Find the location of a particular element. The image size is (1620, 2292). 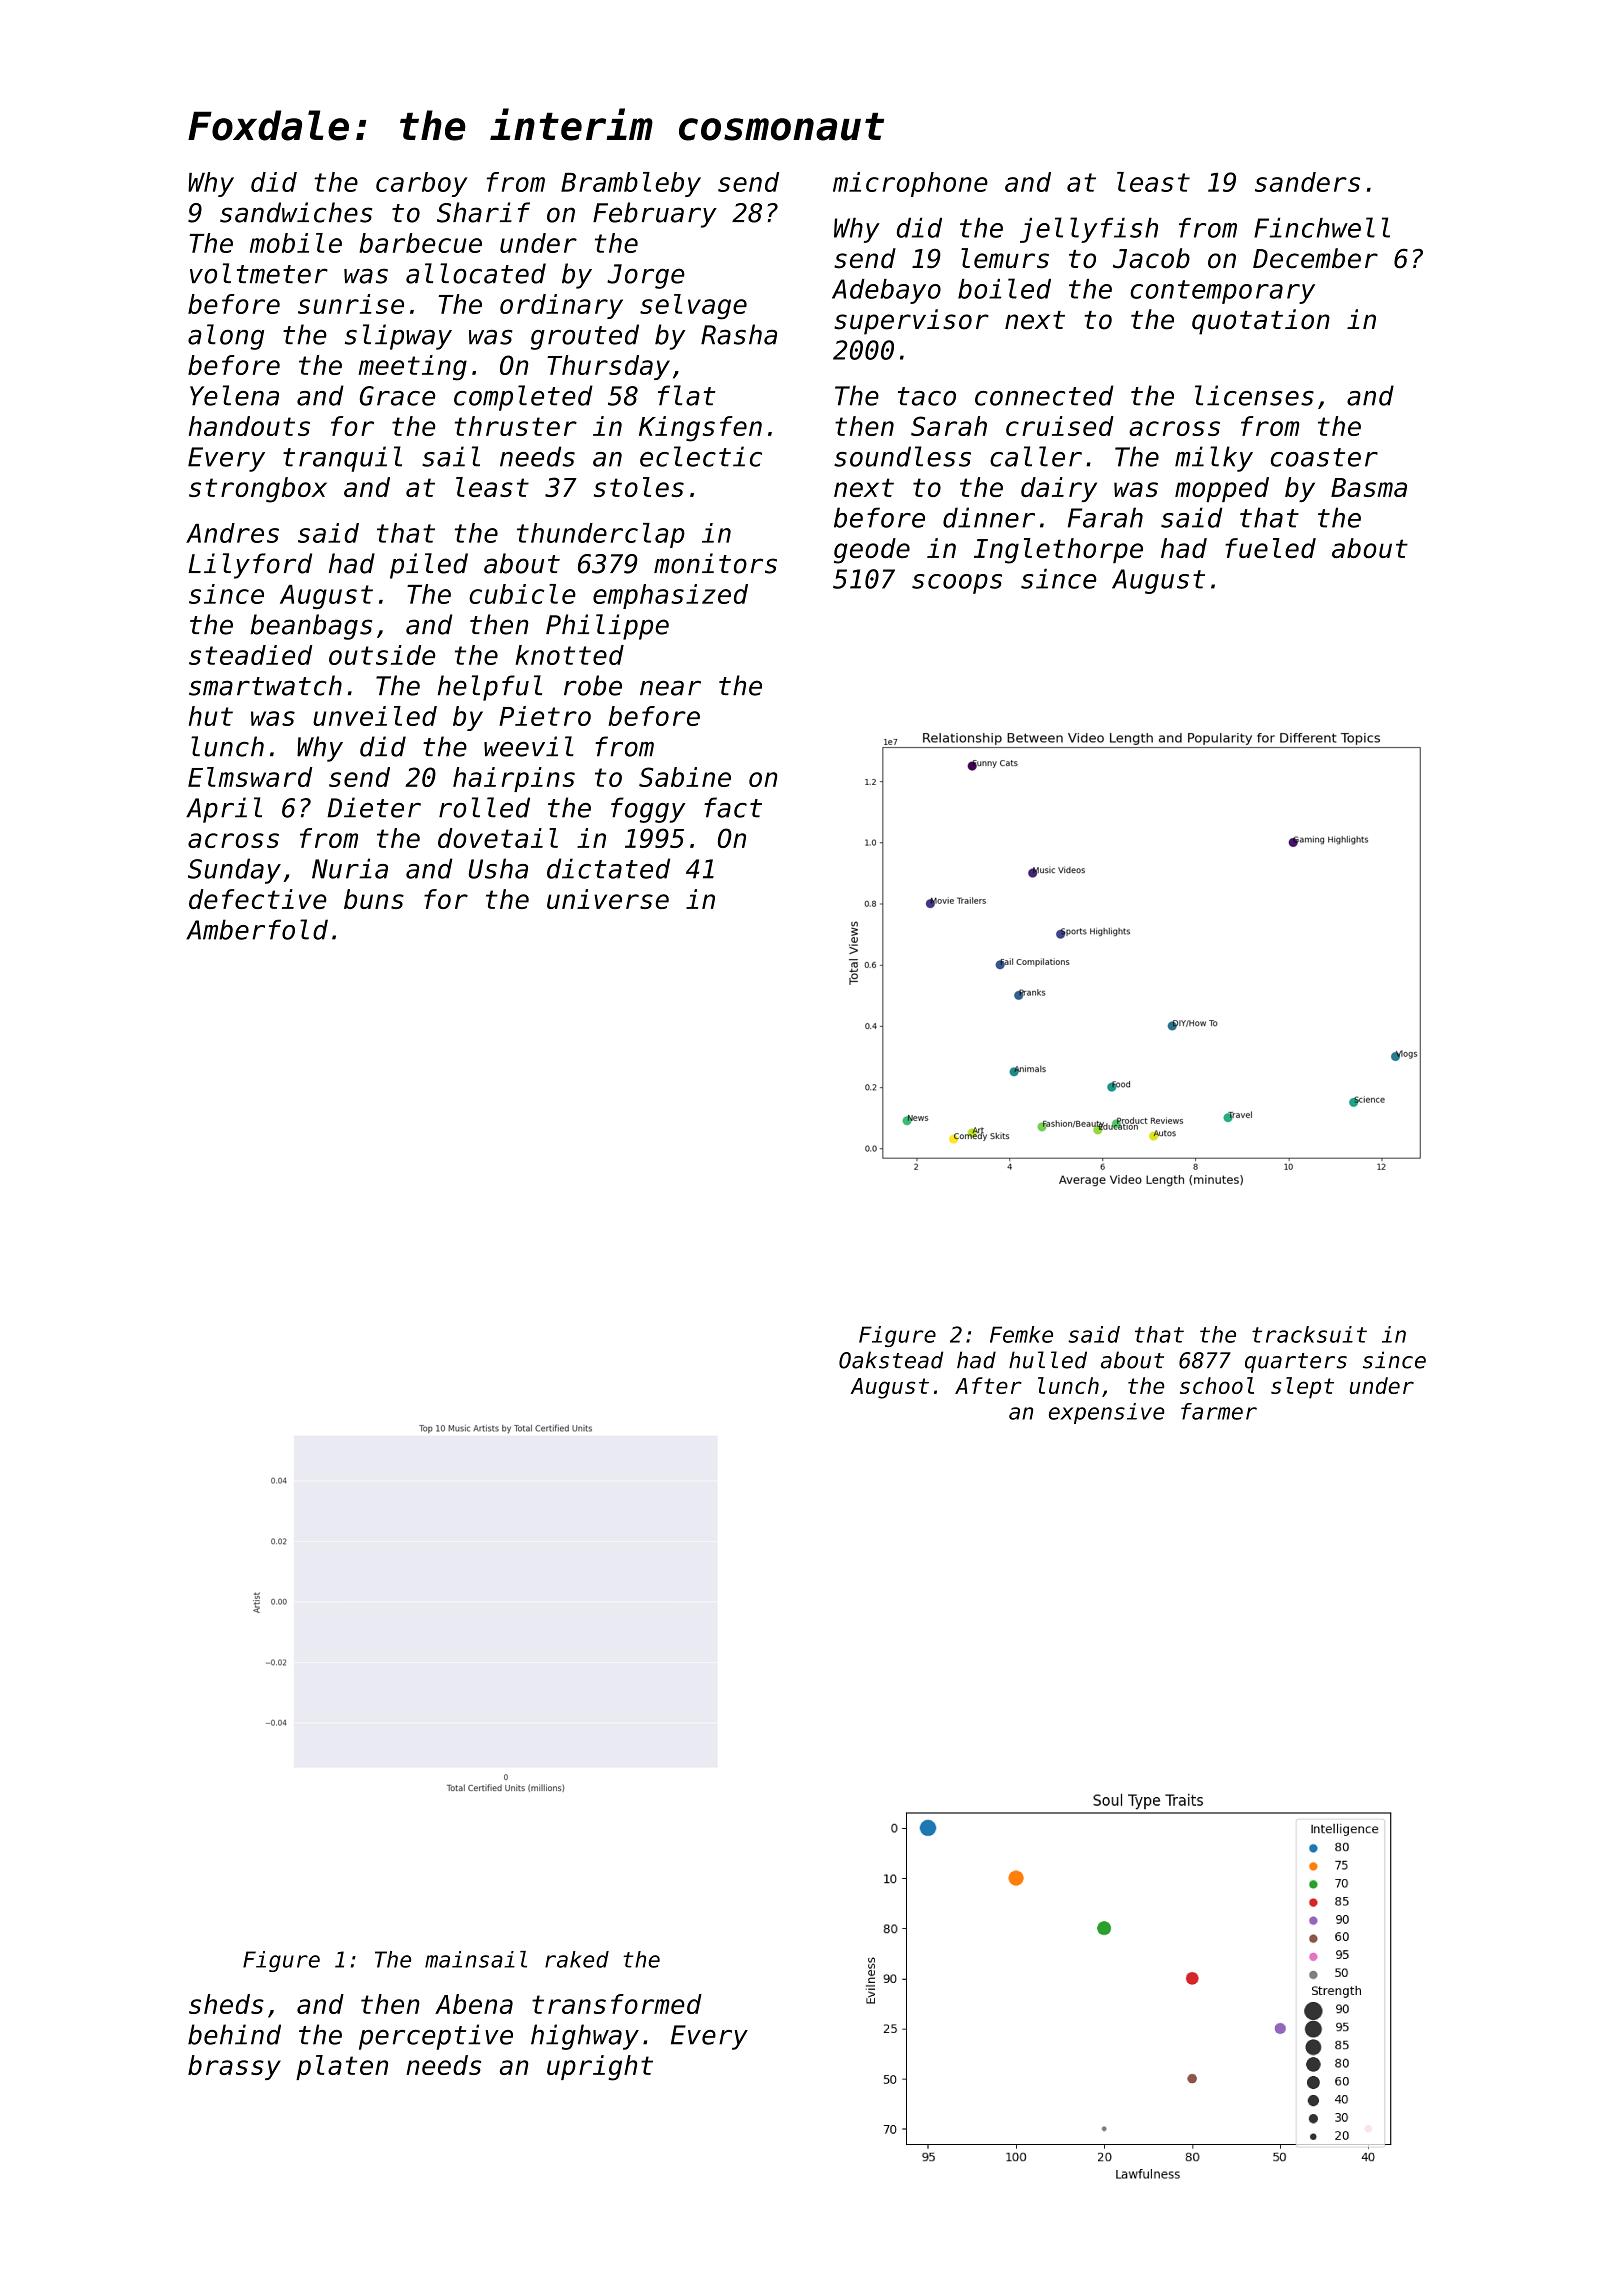

microphone is located at coordinates (910, 184).
